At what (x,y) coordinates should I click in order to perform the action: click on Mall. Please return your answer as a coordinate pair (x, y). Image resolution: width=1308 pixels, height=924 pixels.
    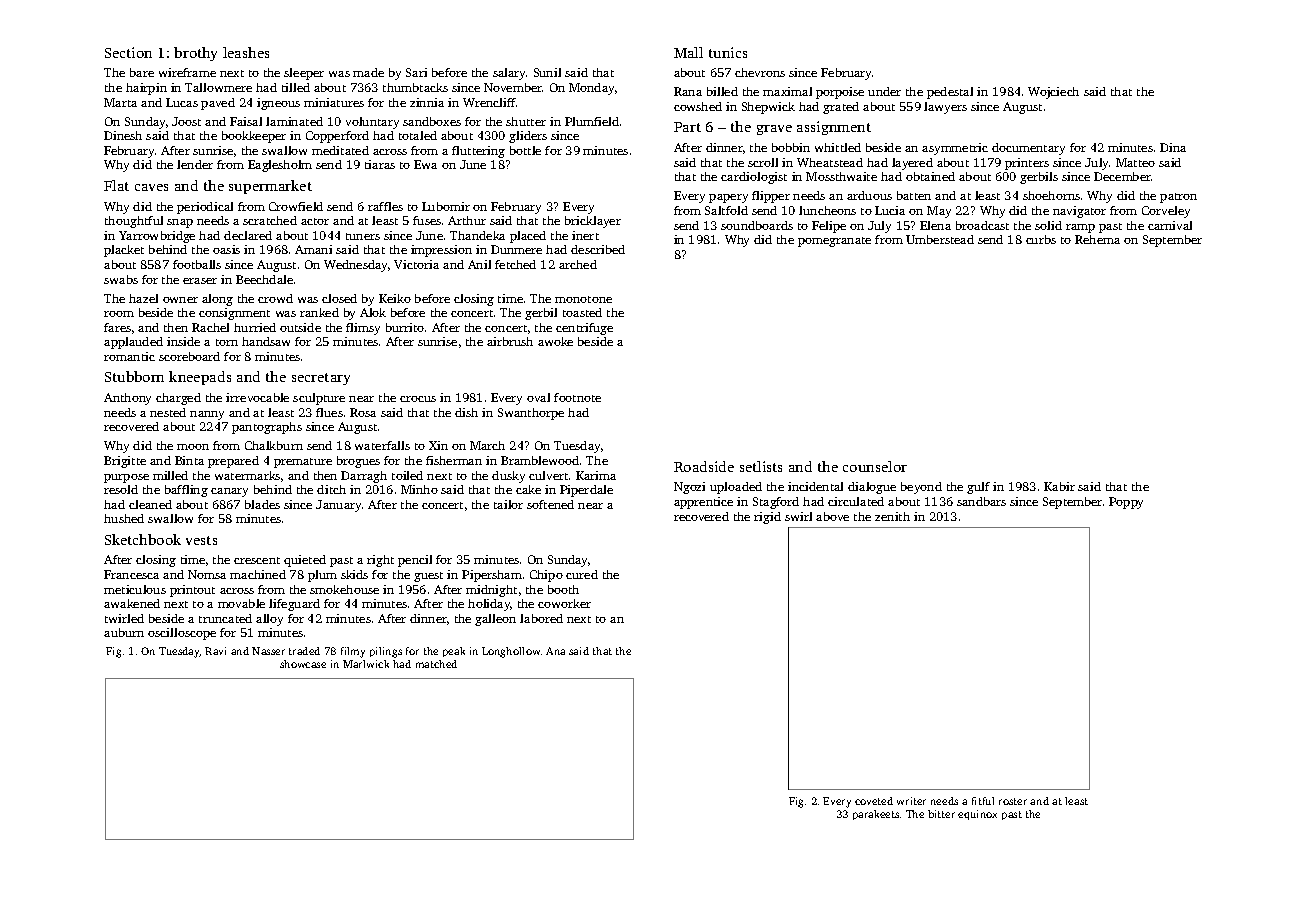
    Looking at the image, I should click on (688, 52).
